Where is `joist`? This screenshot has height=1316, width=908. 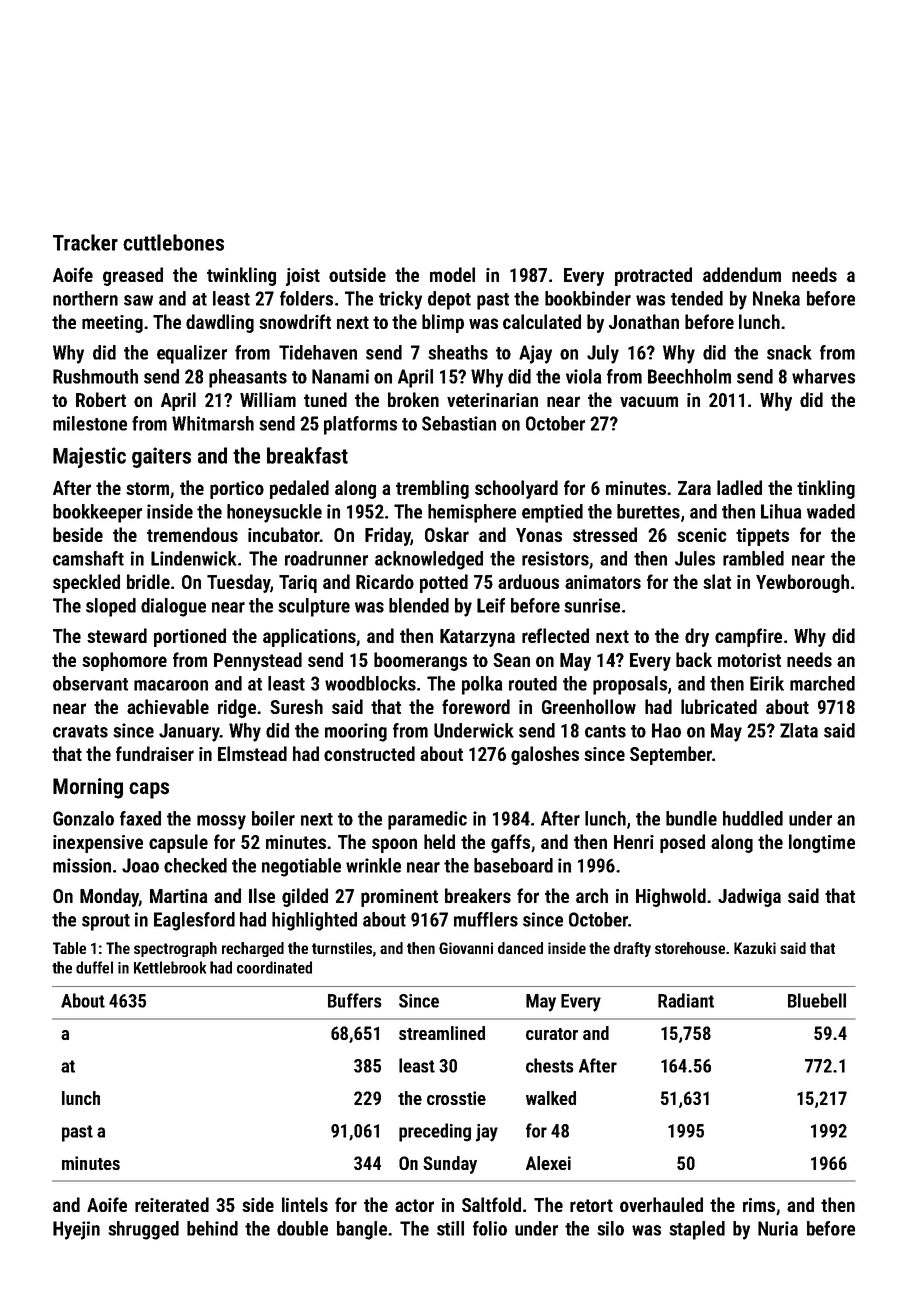 joist is located at coordinates (303, 277).
